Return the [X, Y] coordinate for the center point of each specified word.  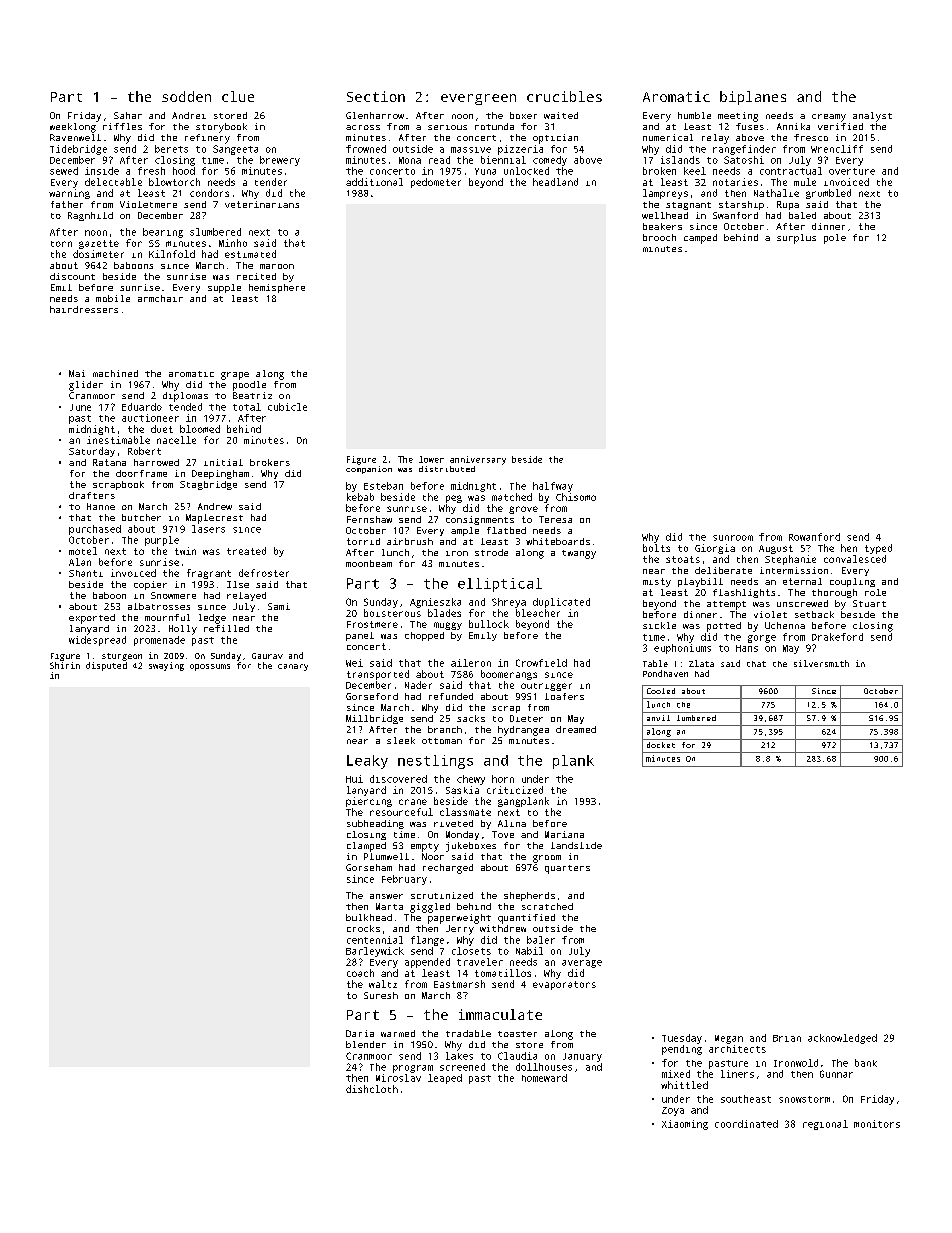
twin [185, 551]
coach [360, 973]
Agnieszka [435, 603]
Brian [787, 1038]
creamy [829, 118]
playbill [700, 582]
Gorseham [369, 867]
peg [454, 499]
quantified [526, 919]
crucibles [564, 96]
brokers [270, 462]
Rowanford [814, 537]
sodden [186, 96]
